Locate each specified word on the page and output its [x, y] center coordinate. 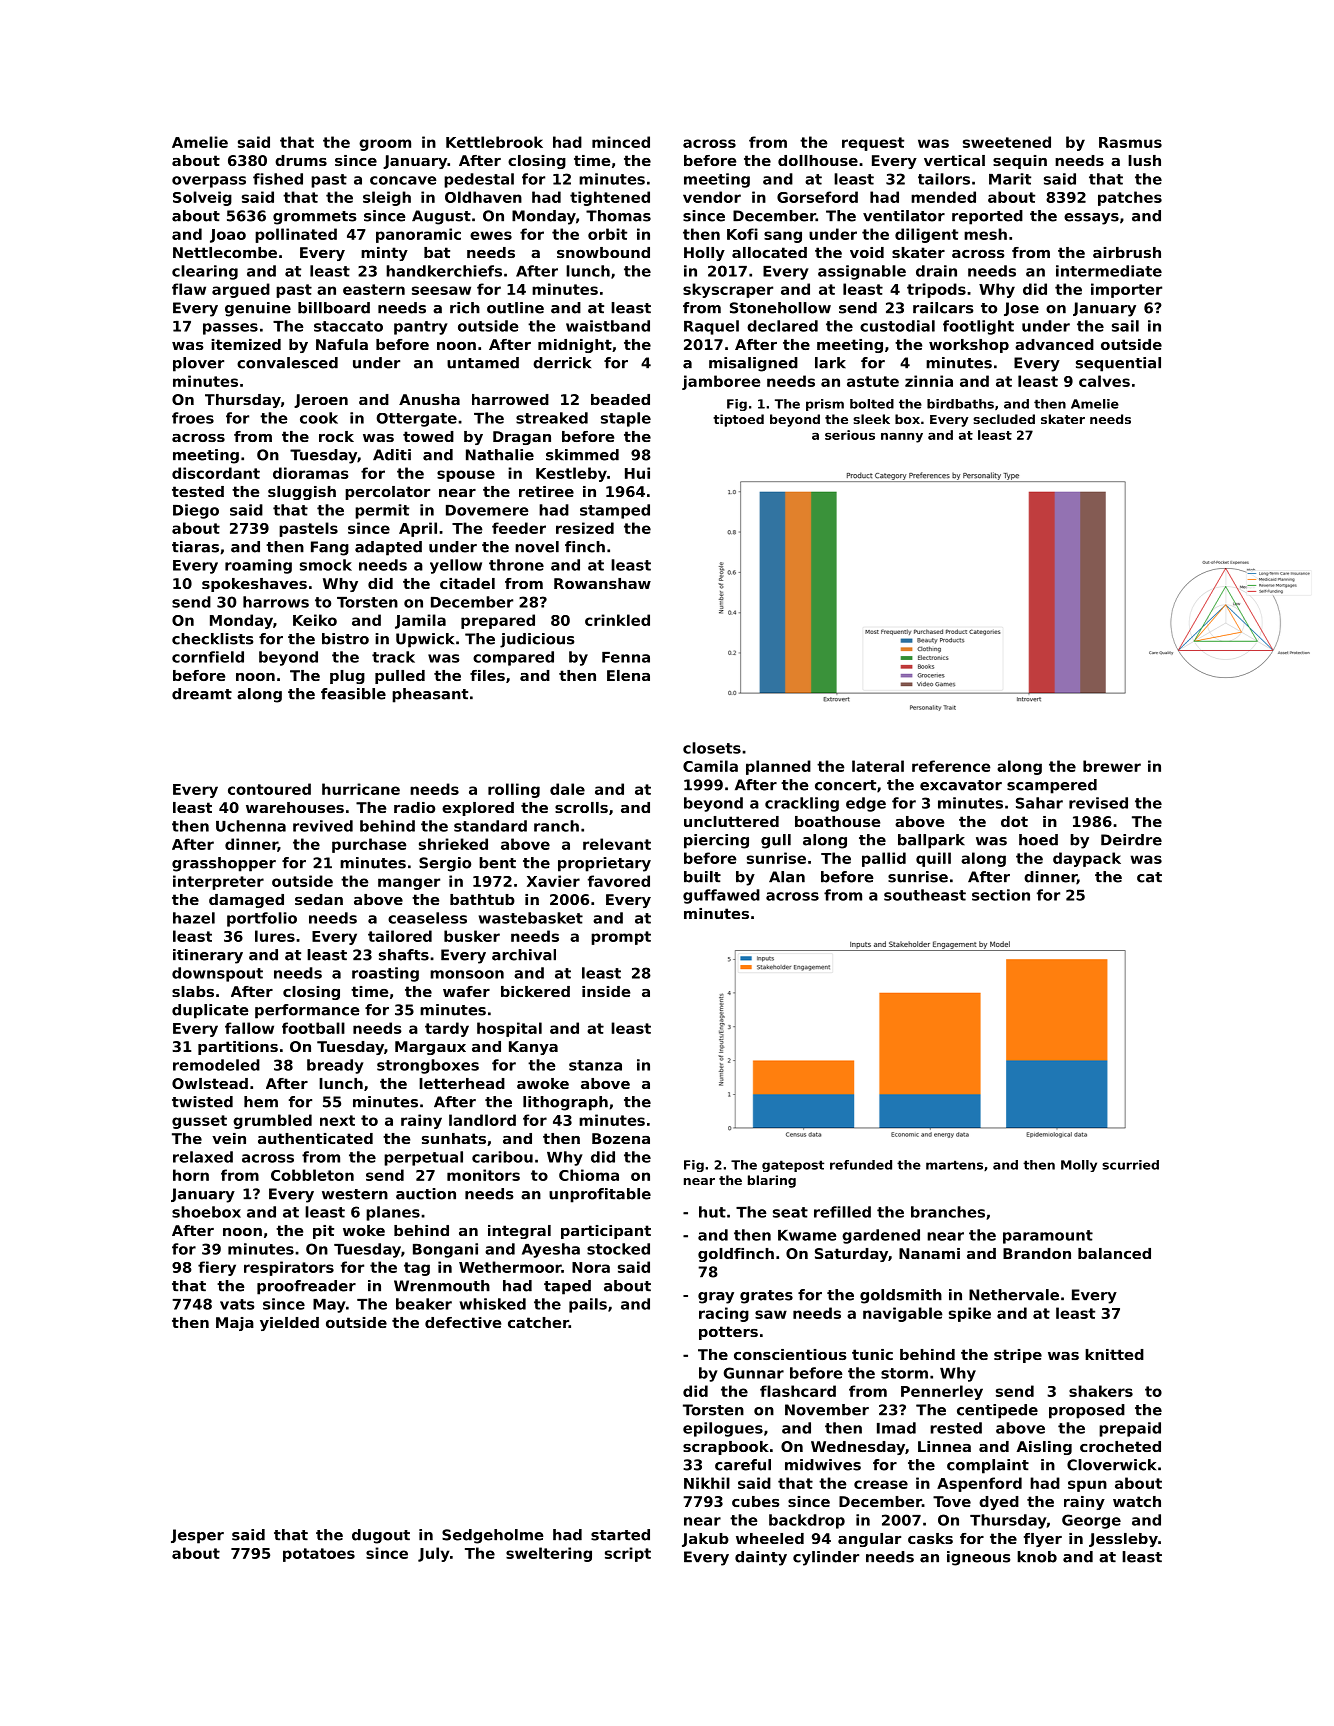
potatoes [319, 1555]
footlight [978, 327]
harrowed [510, 399]
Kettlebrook [494, 142]
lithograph [565, 1103]
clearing [205, 272]
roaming [258, 566]
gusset [199, 1122]
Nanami [929, 1253]
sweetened [1007, 142]
